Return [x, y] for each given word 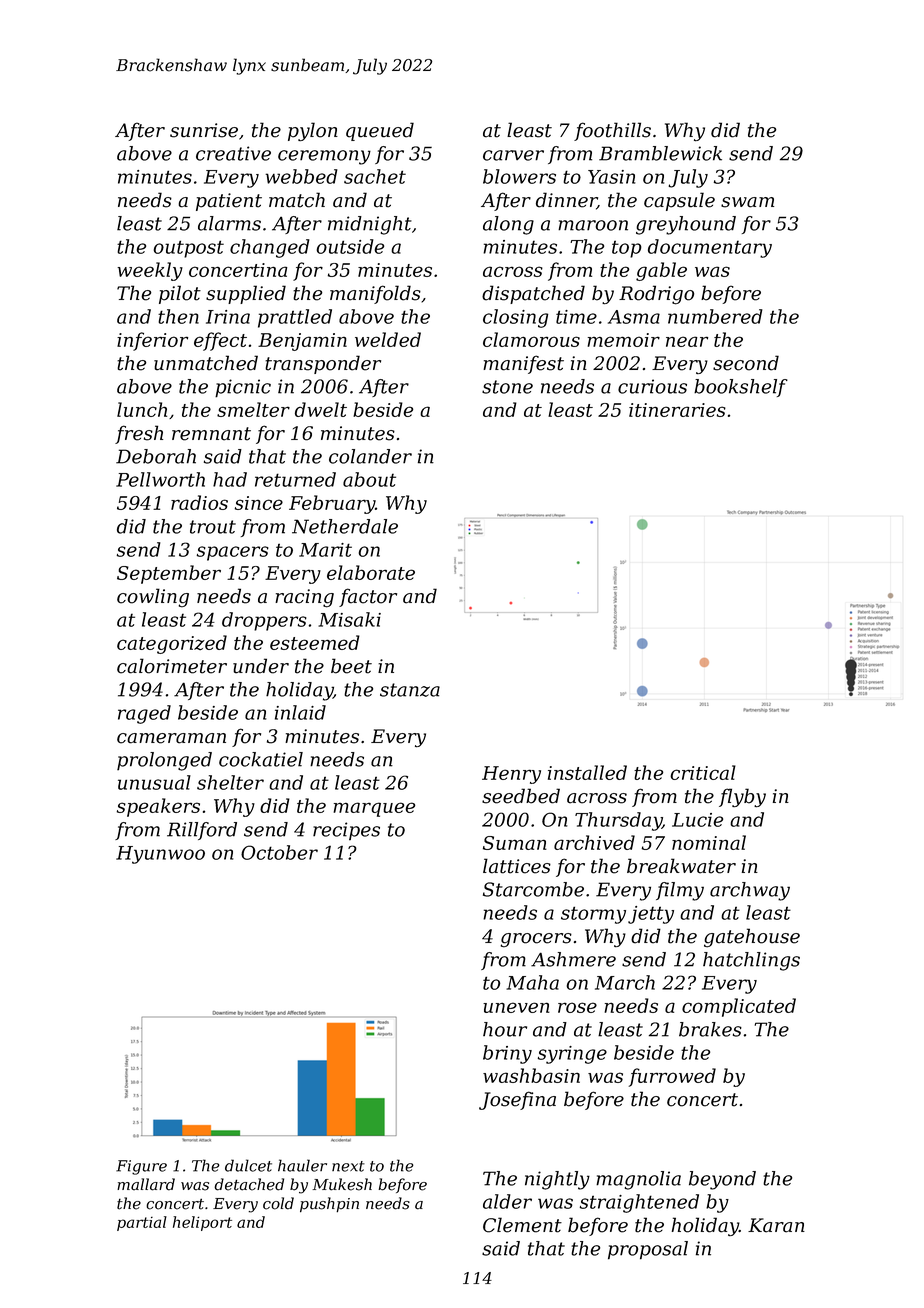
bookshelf [741, 388]
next [348, 1166]
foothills [612, 131]
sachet [375, 176]
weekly [150, 271]
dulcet [248, 1165]
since [259, 503]
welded [388, 339]
